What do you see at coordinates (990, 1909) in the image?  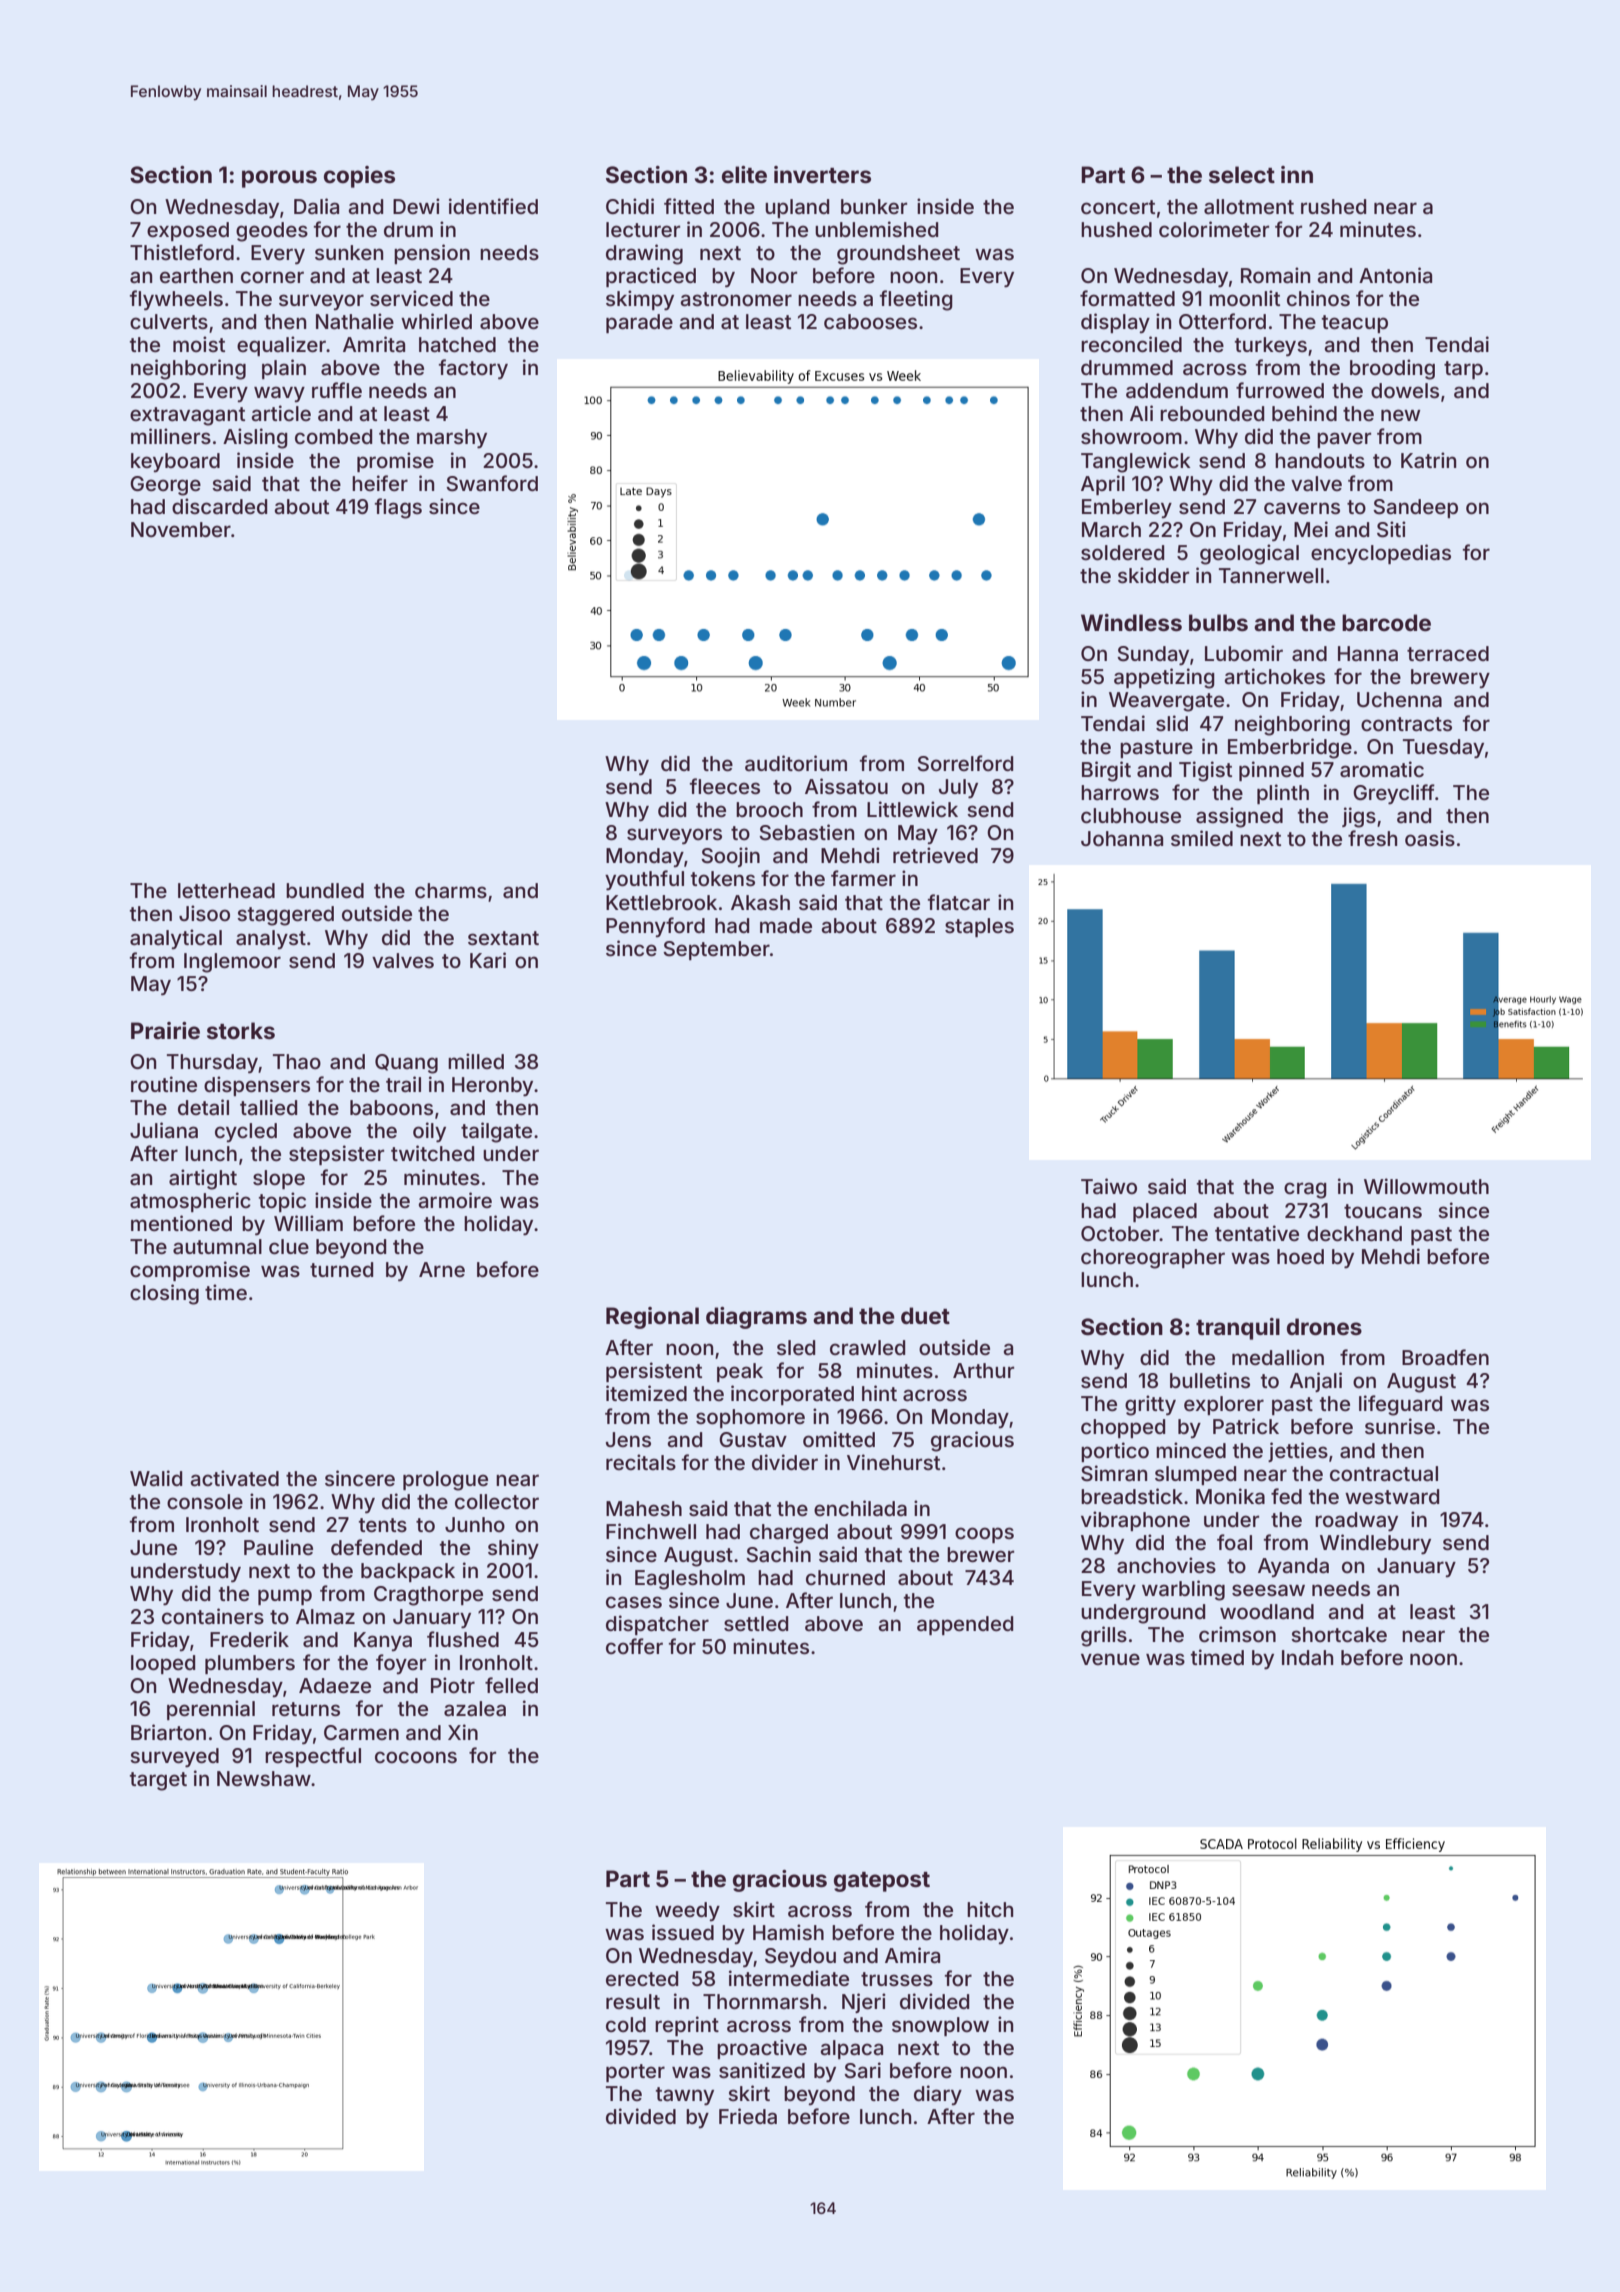 I see `hitch` at bounding box center [990, 1909].
